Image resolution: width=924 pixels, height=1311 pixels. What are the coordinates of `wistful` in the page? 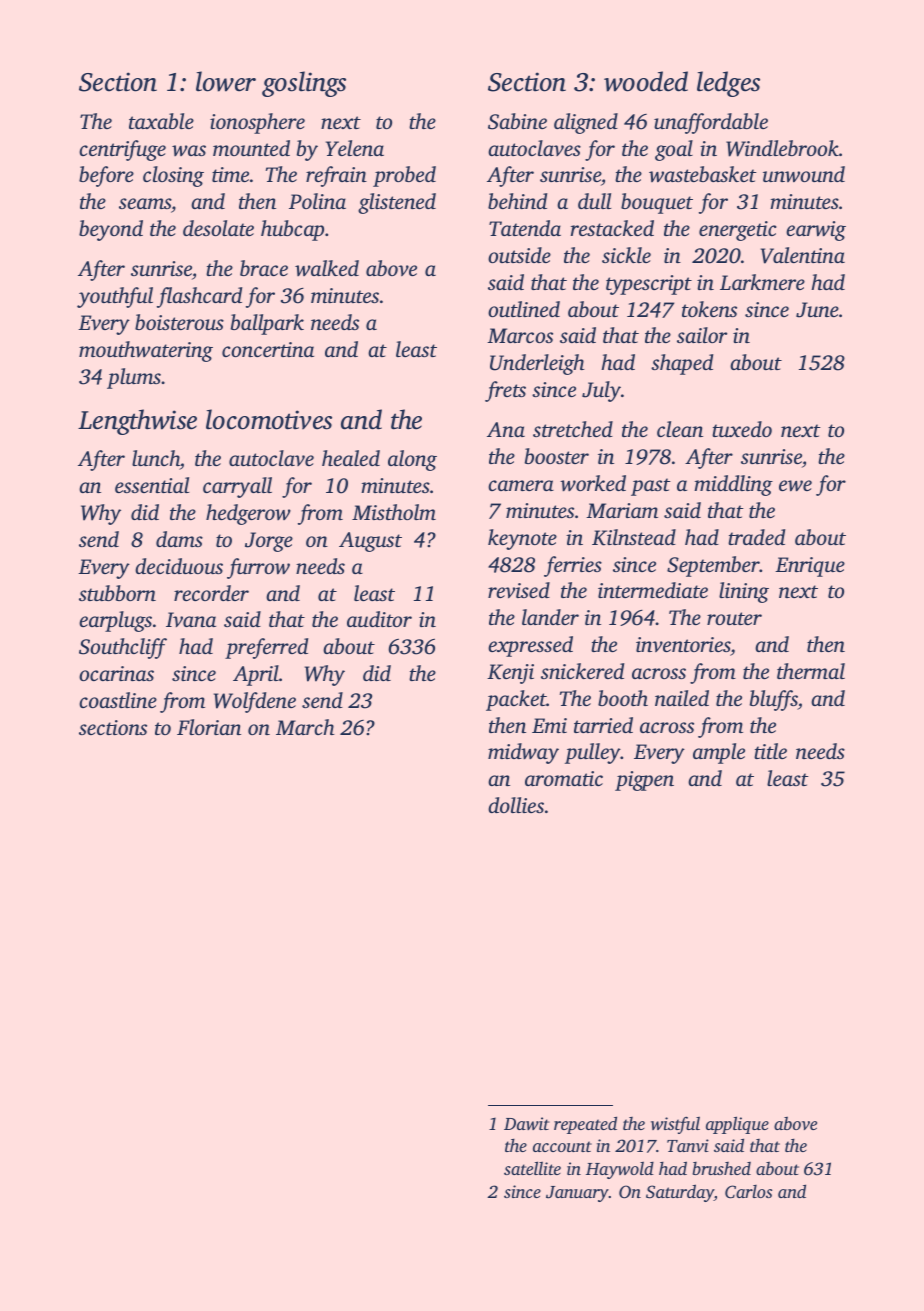 It's located at (675, 1125).
